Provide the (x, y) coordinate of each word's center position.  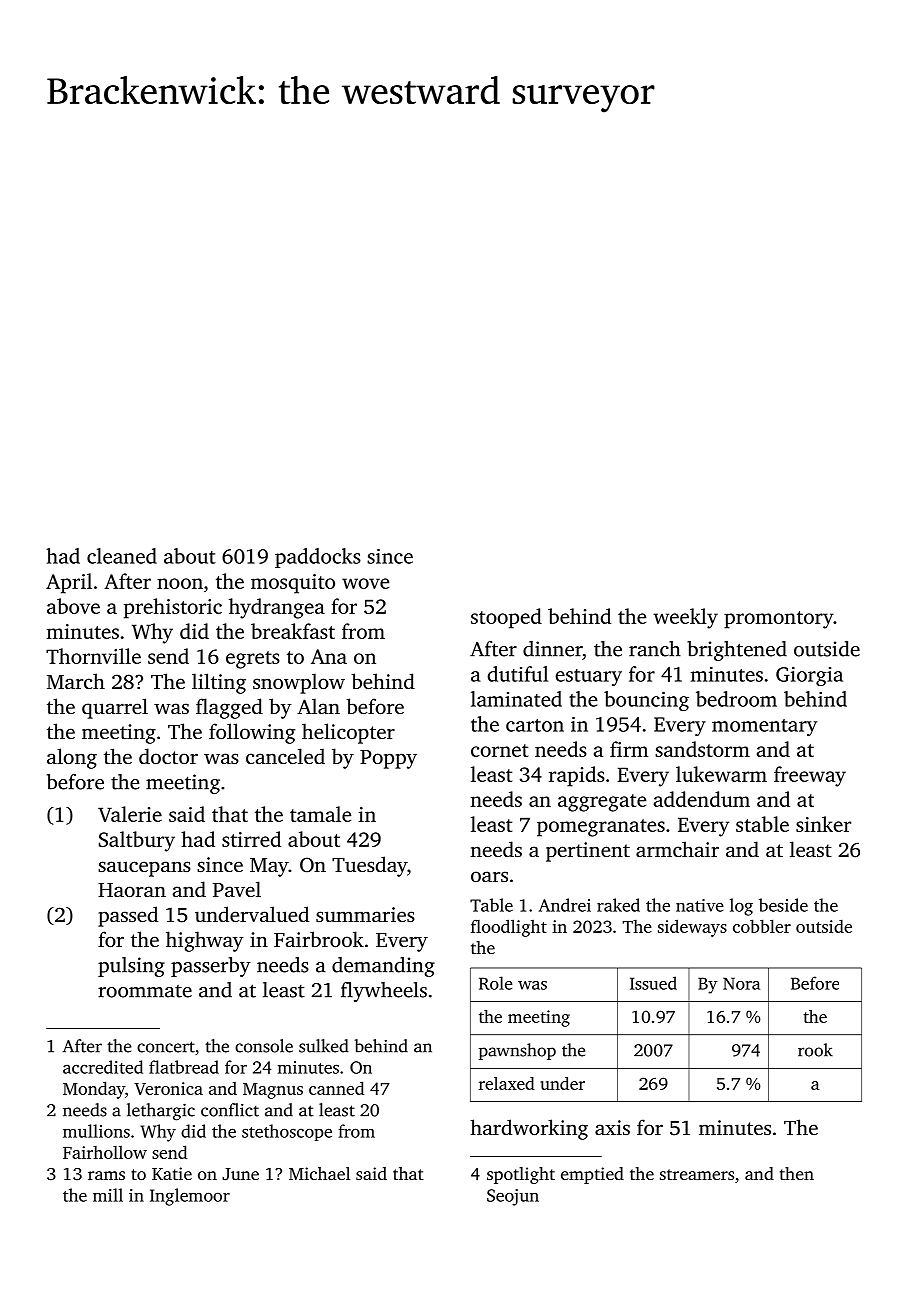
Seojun (513, 1197)
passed (128, 916)
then (797, 1173)
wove (365, 583)
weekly (685, 618)
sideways (692, 928)
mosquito (293, 584)
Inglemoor (190, 1197)
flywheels (384, 992)
